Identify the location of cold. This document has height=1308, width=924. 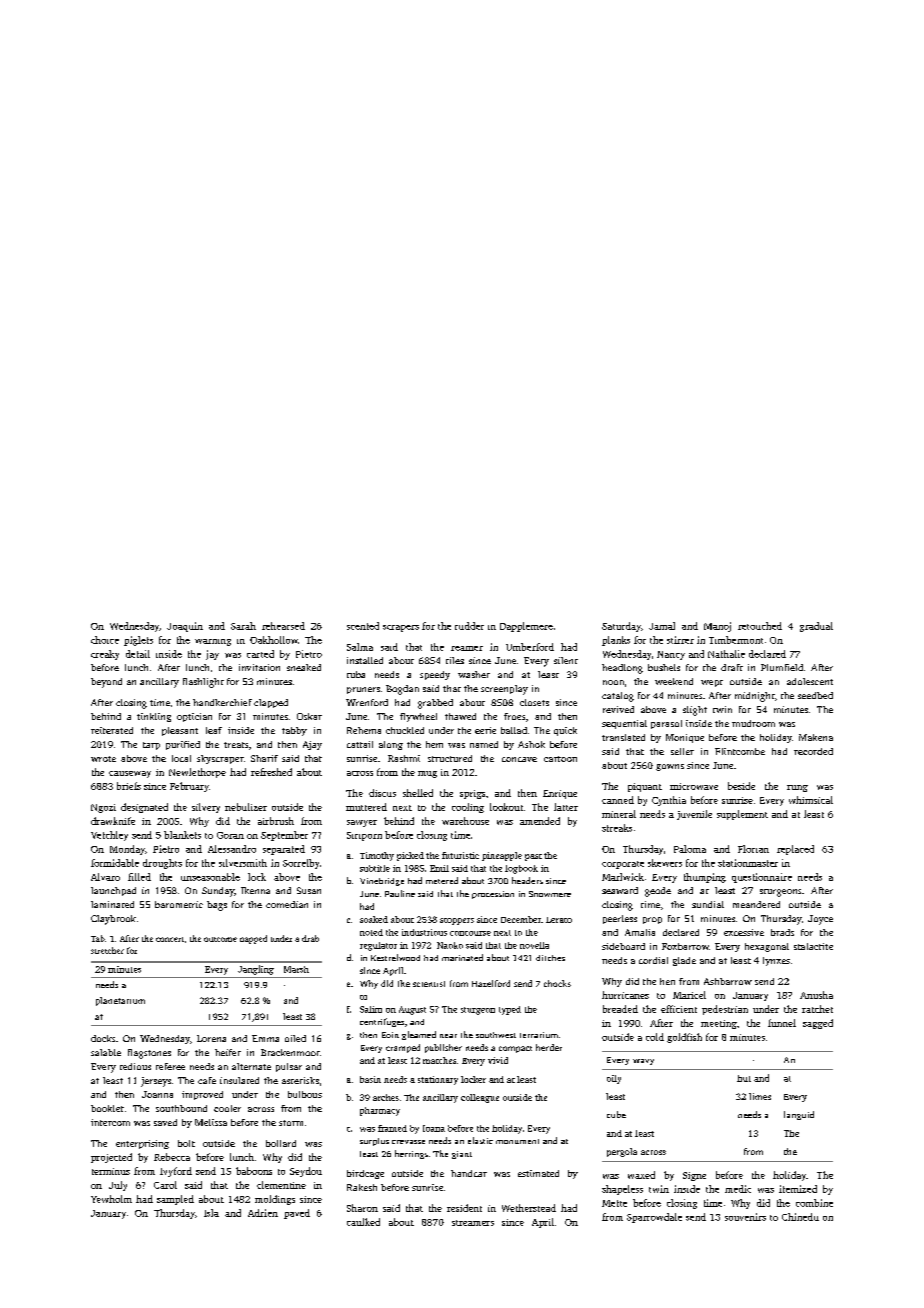
(655, 1037).
